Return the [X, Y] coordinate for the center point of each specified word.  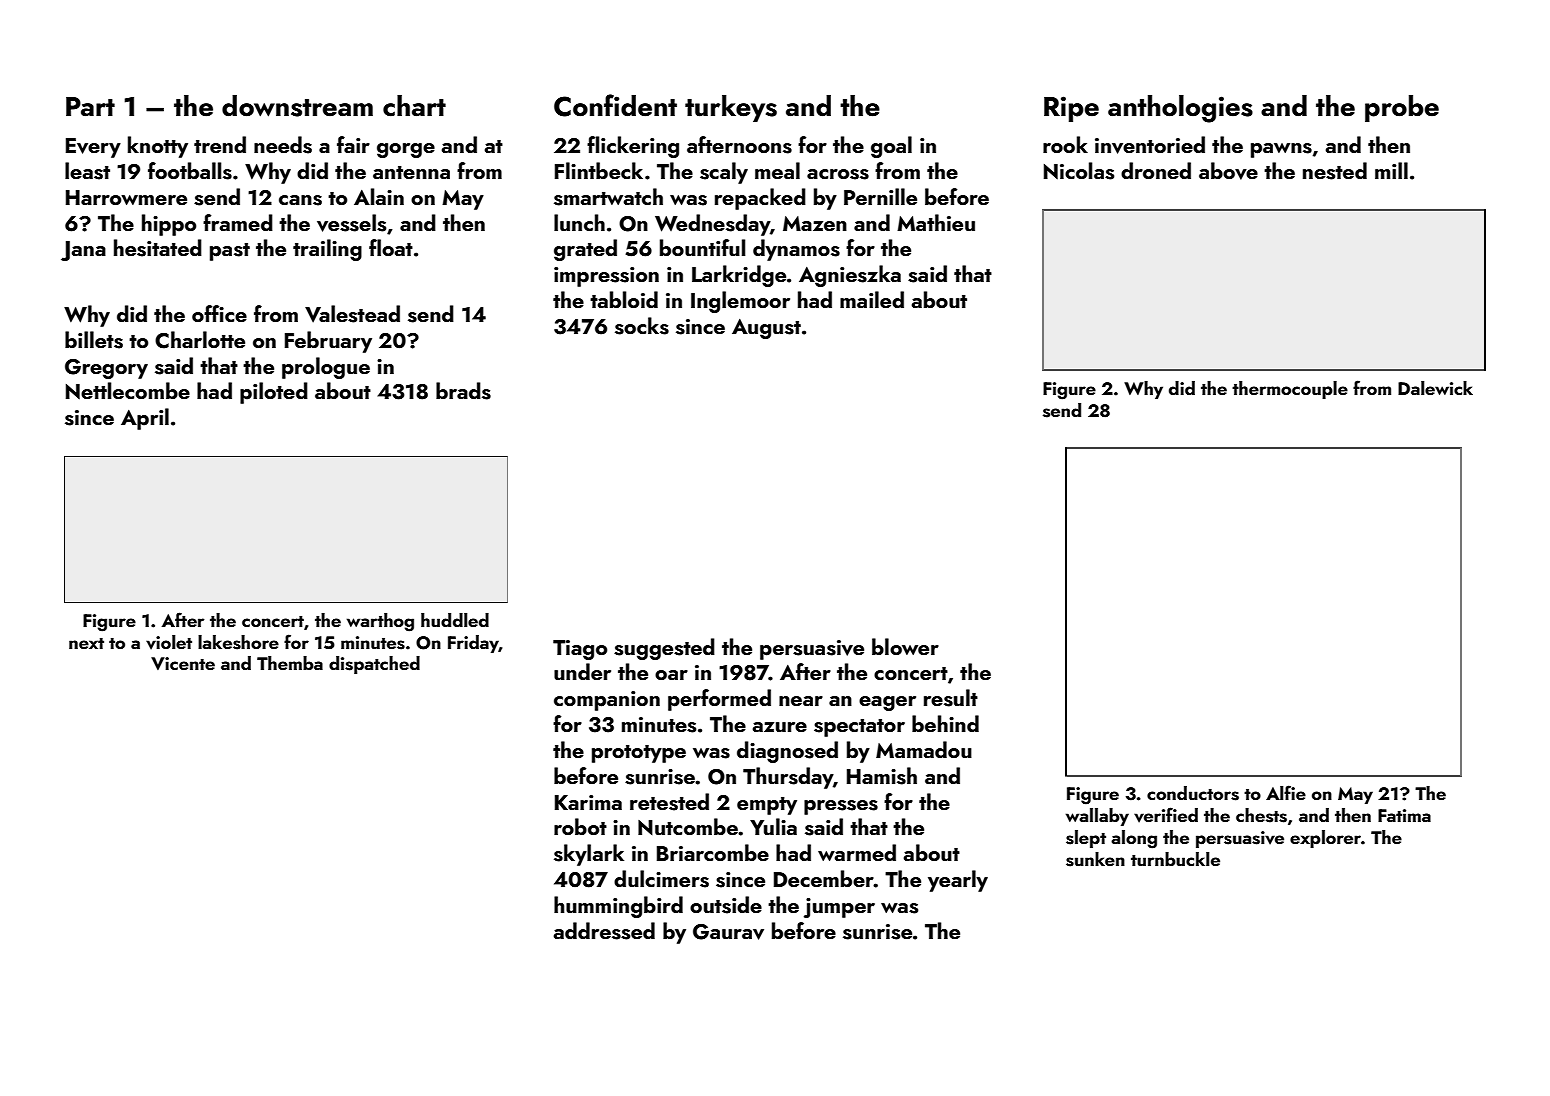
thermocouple [1290, 390]
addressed [604, 931]
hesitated [158, 248]
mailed [872, 299]
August [766, 329]
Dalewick [1435, 388]
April [145, 419]
